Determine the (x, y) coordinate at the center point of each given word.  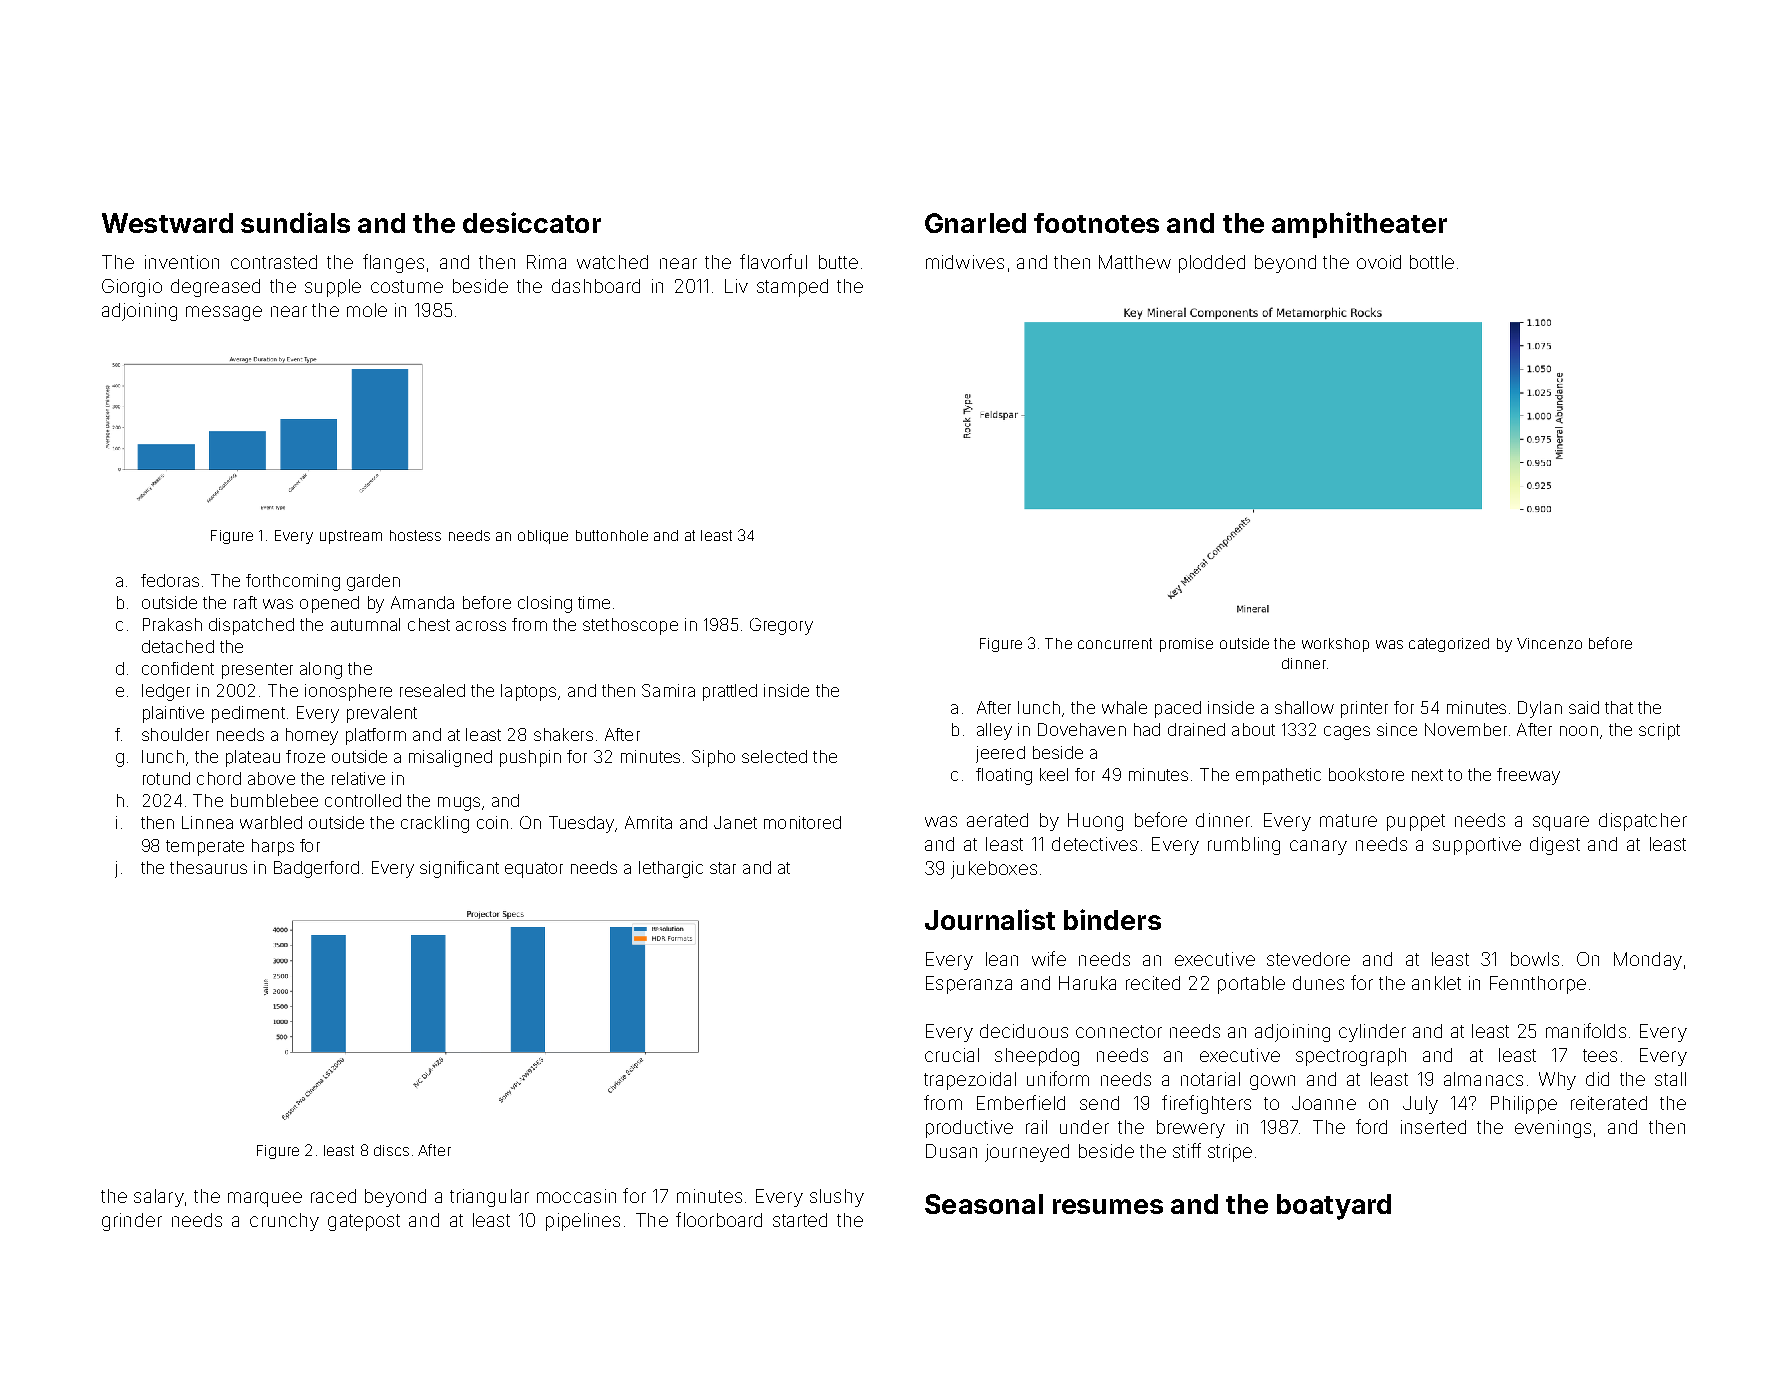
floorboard (719, 1219)
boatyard (1334, 1207)
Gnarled (975, 223)
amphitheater (1359, 225)
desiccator (532, 222)
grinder (132, 1222)
